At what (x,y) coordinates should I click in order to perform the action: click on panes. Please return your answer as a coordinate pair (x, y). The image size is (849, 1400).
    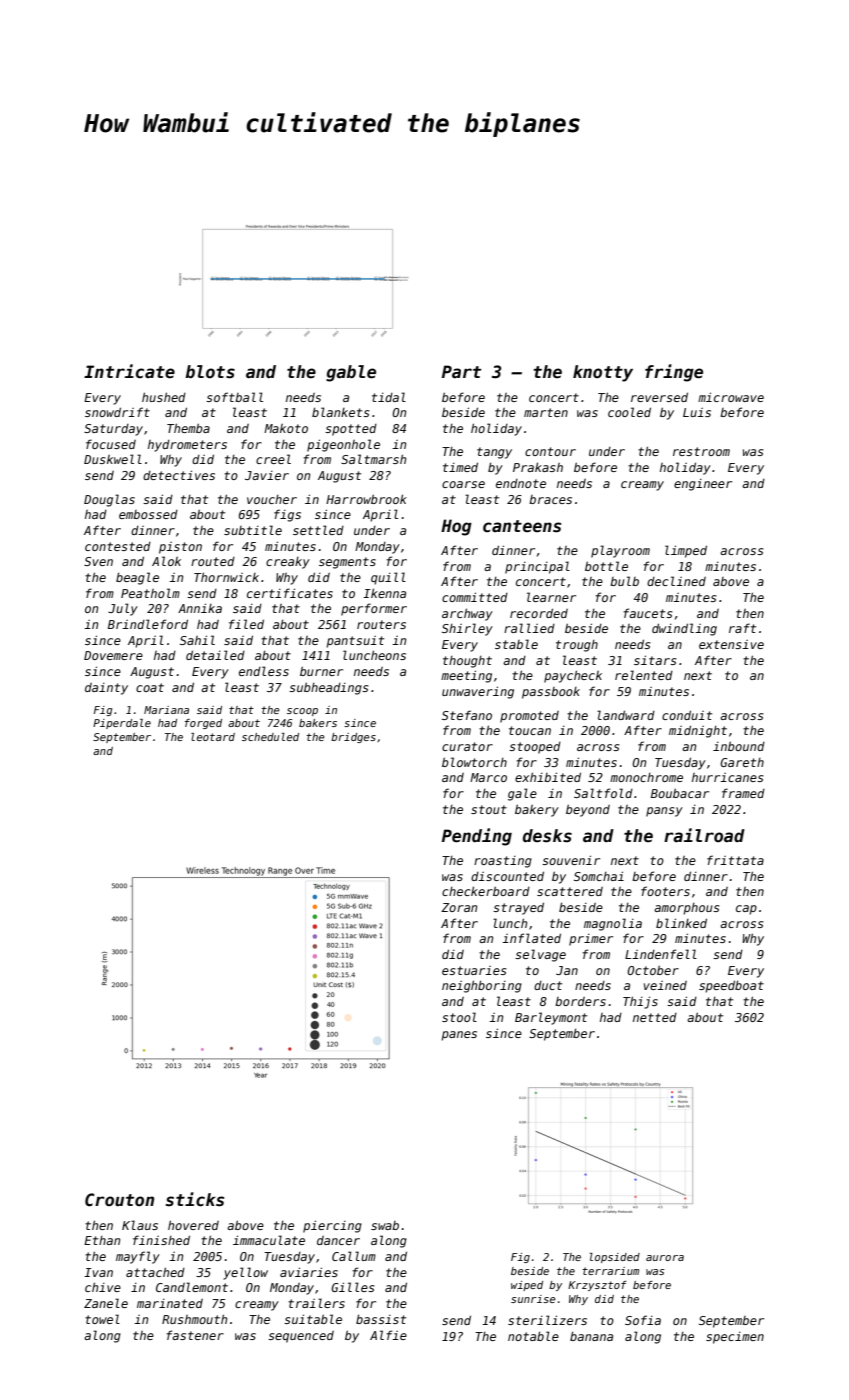
    Looking at the image, I should click on (459, 1036).
